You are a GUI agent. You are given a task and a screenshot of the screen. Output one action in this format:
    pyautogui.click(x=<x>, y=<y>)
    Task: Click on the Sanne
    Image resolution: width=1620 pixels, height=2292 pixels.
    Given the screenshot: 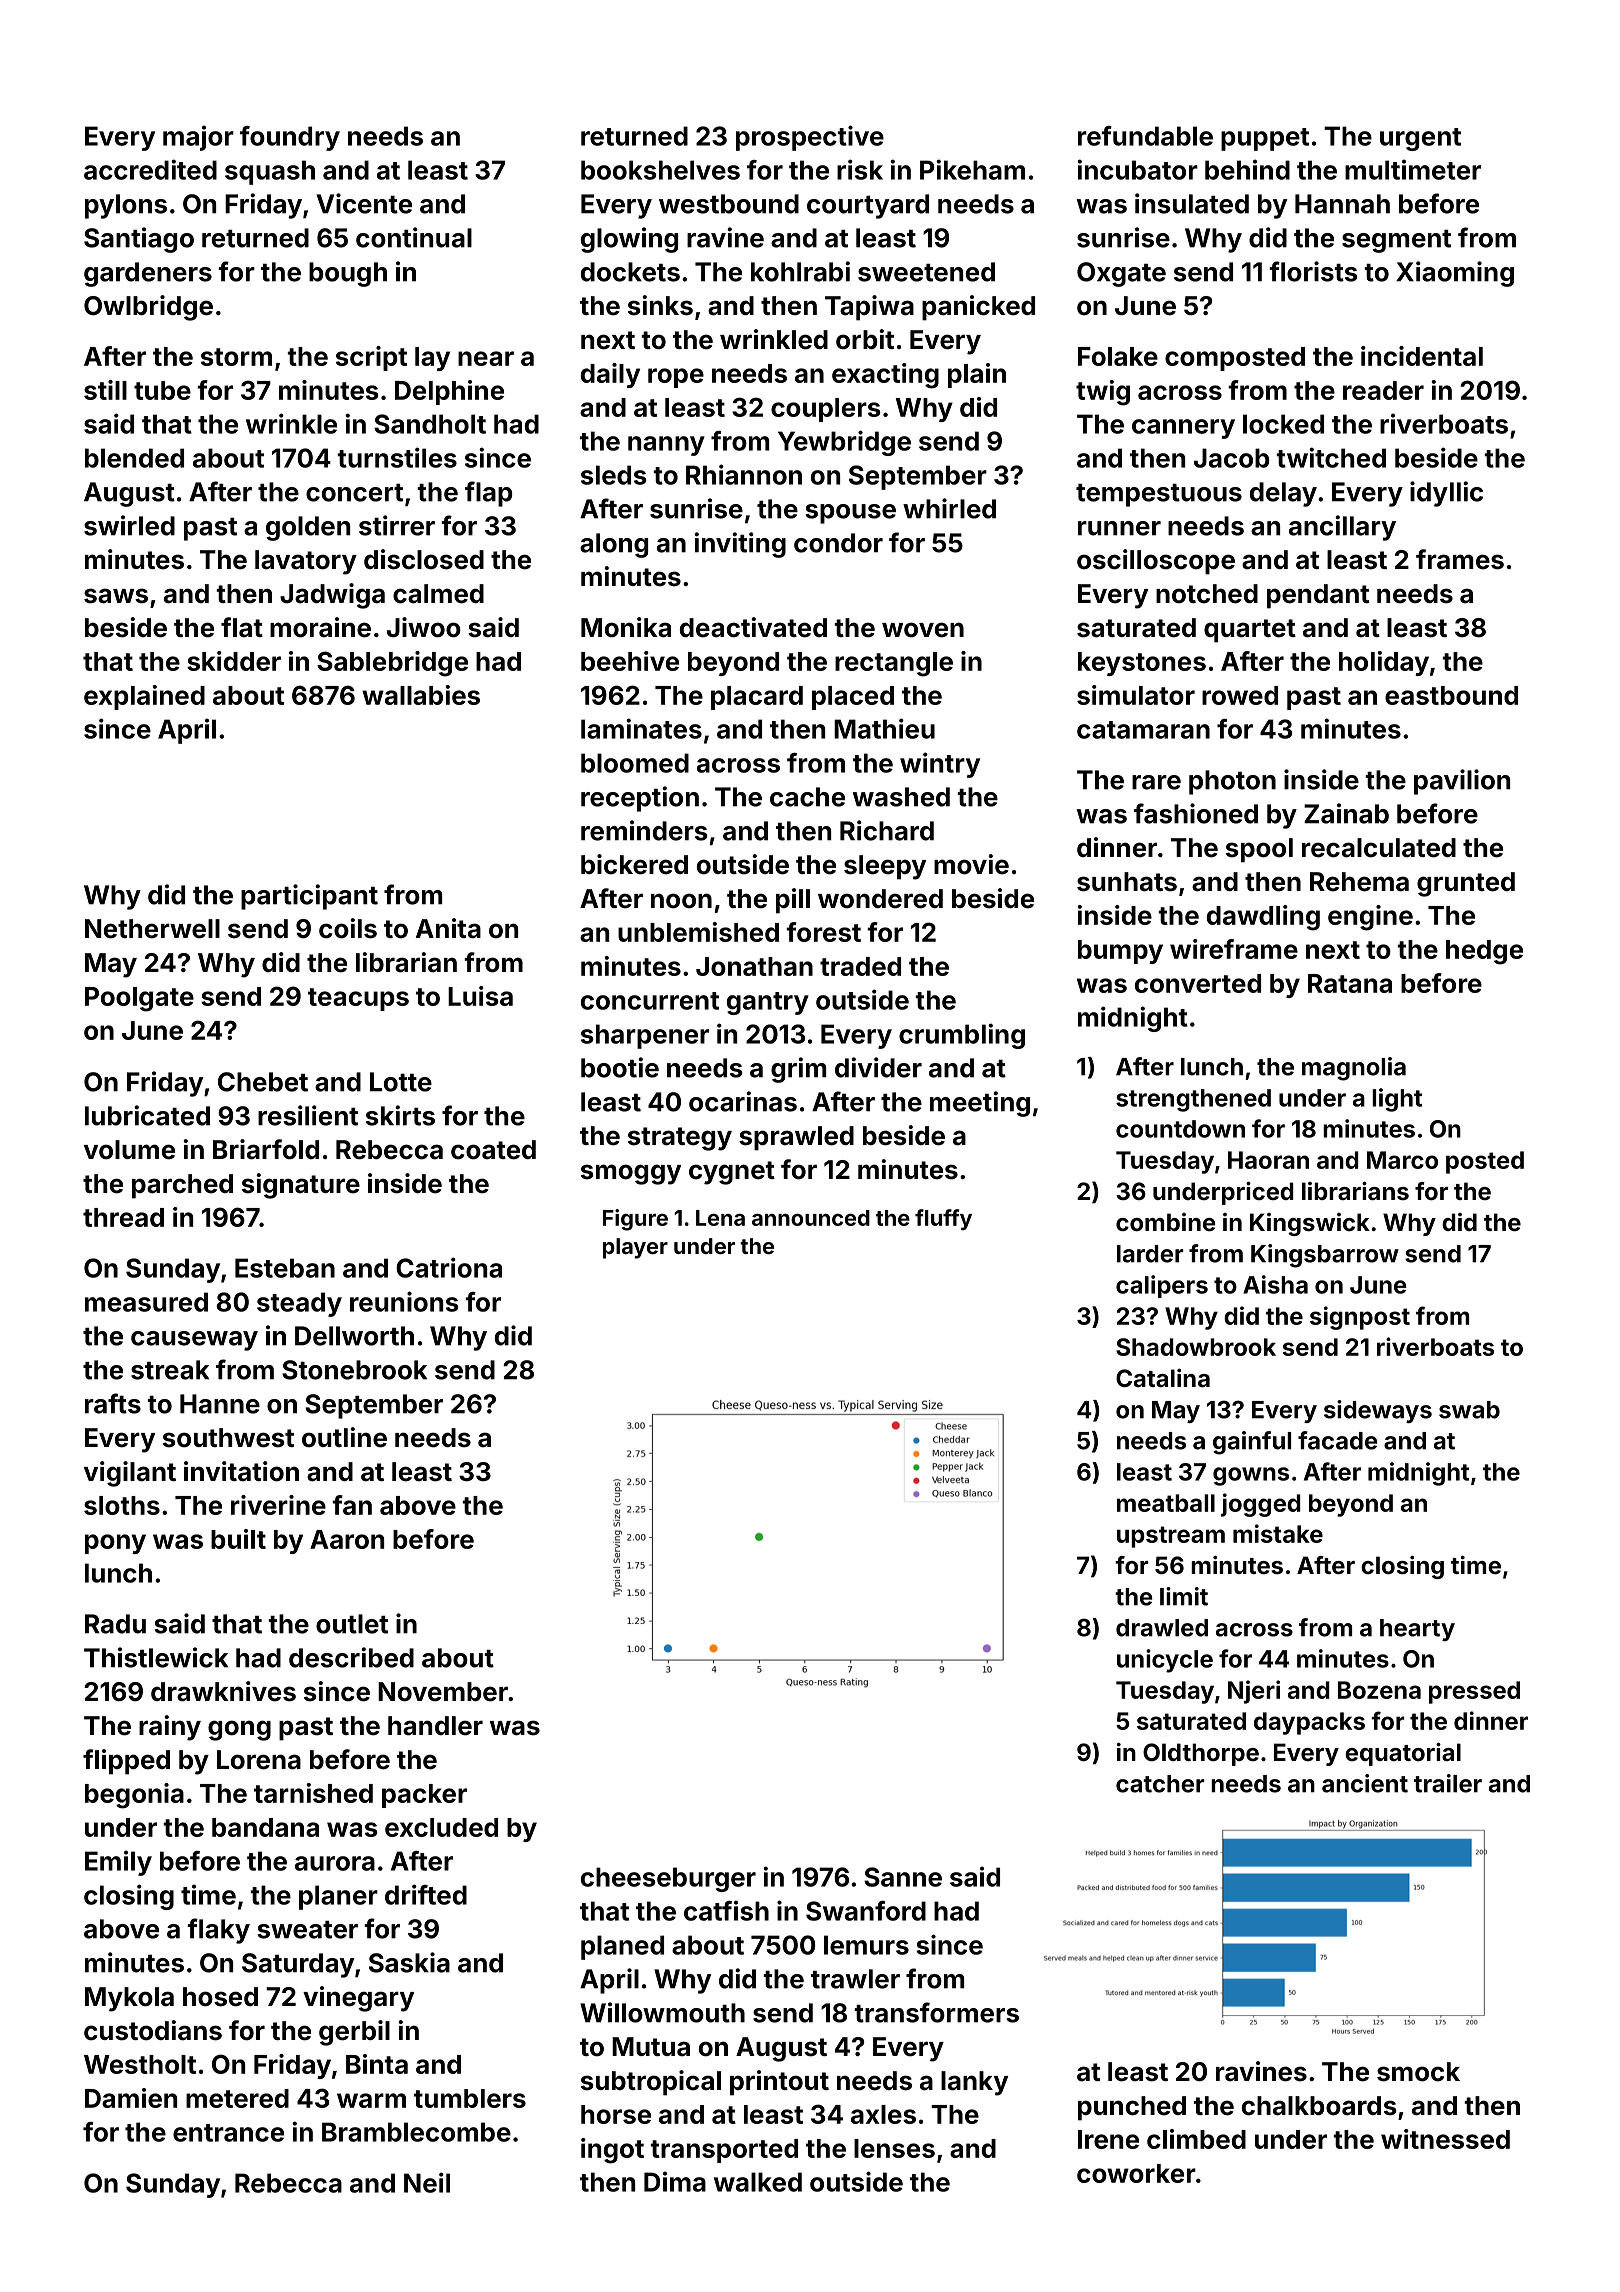 What is the action you would take?
    pyautogui.click(x=903, y=1877)
